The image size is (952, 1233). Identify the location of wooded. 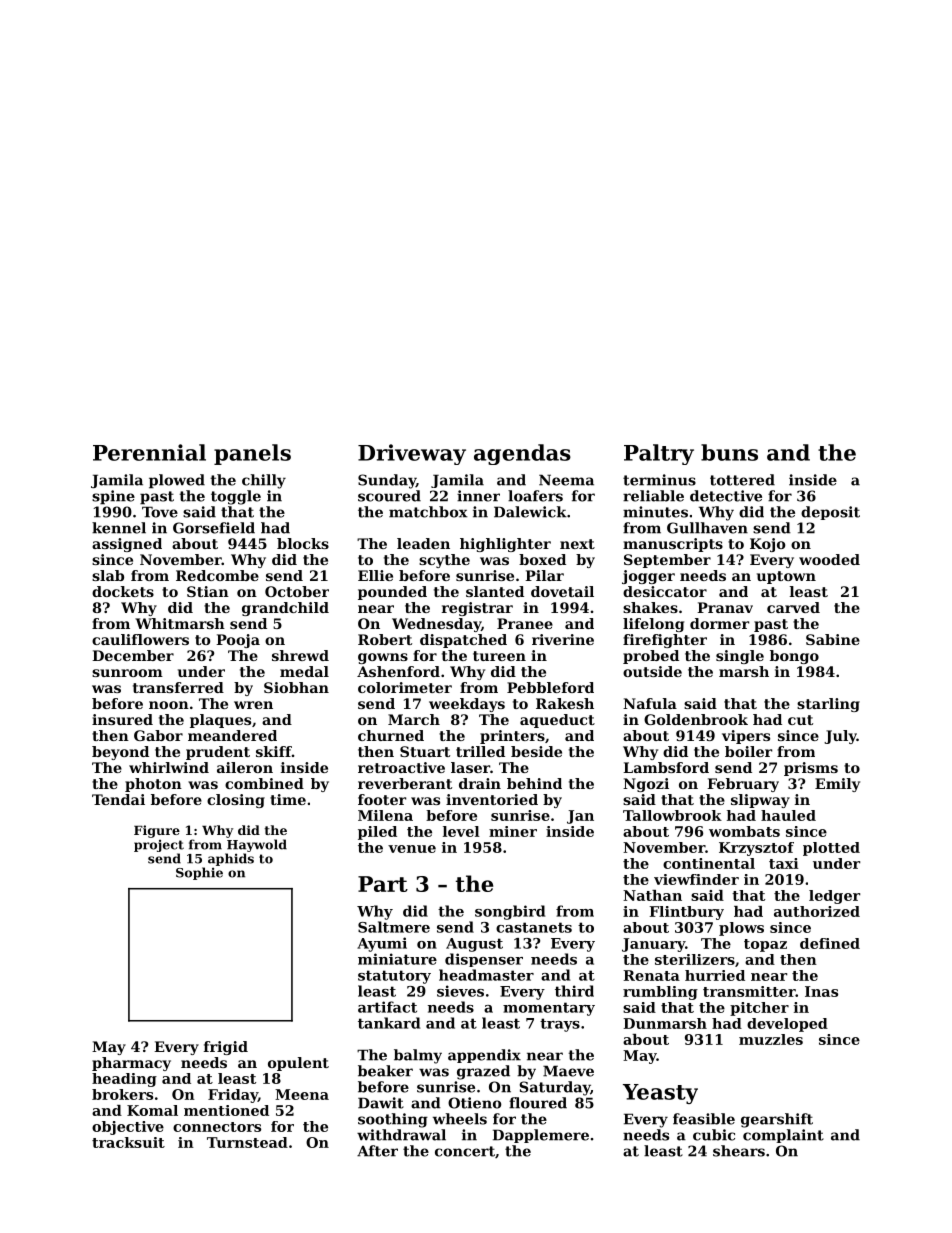
(829, 559).
